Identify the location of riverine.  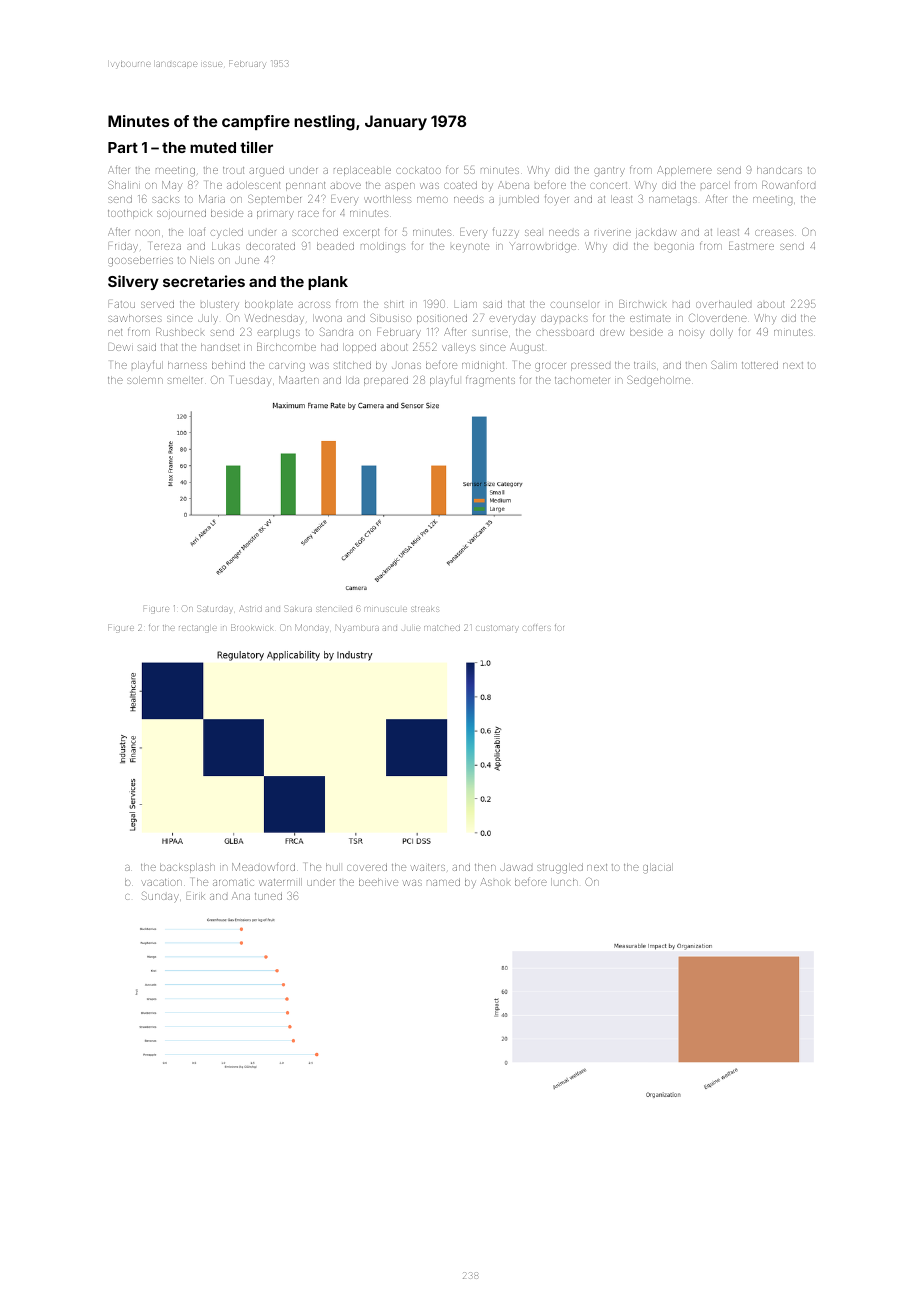
(613, 233).
